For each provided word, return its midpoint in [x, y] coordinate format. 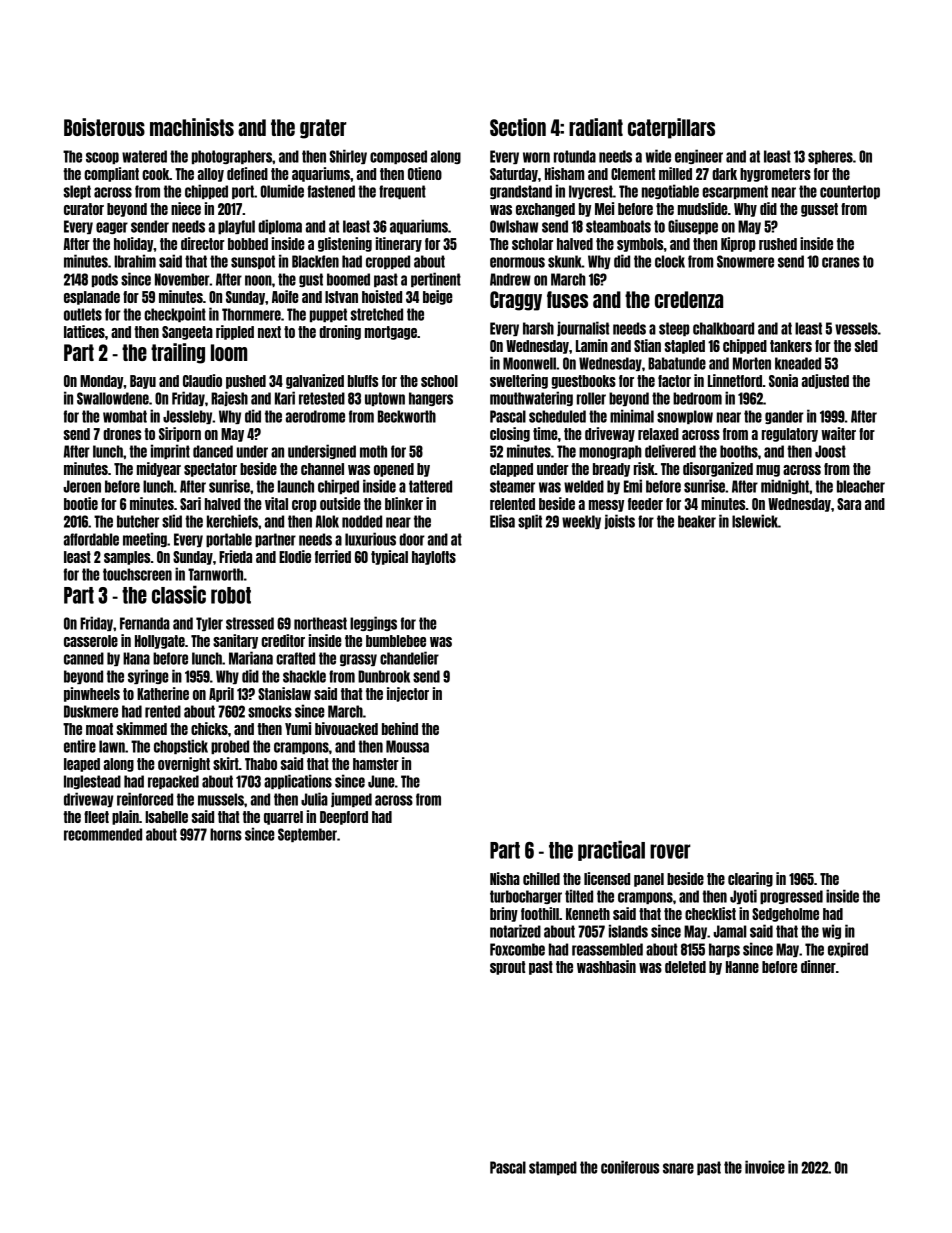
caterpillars [671, 128]
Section [518, 127]
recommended [103, 834]
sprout [507, 968]
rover [670, 851]
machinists [192, 127]
